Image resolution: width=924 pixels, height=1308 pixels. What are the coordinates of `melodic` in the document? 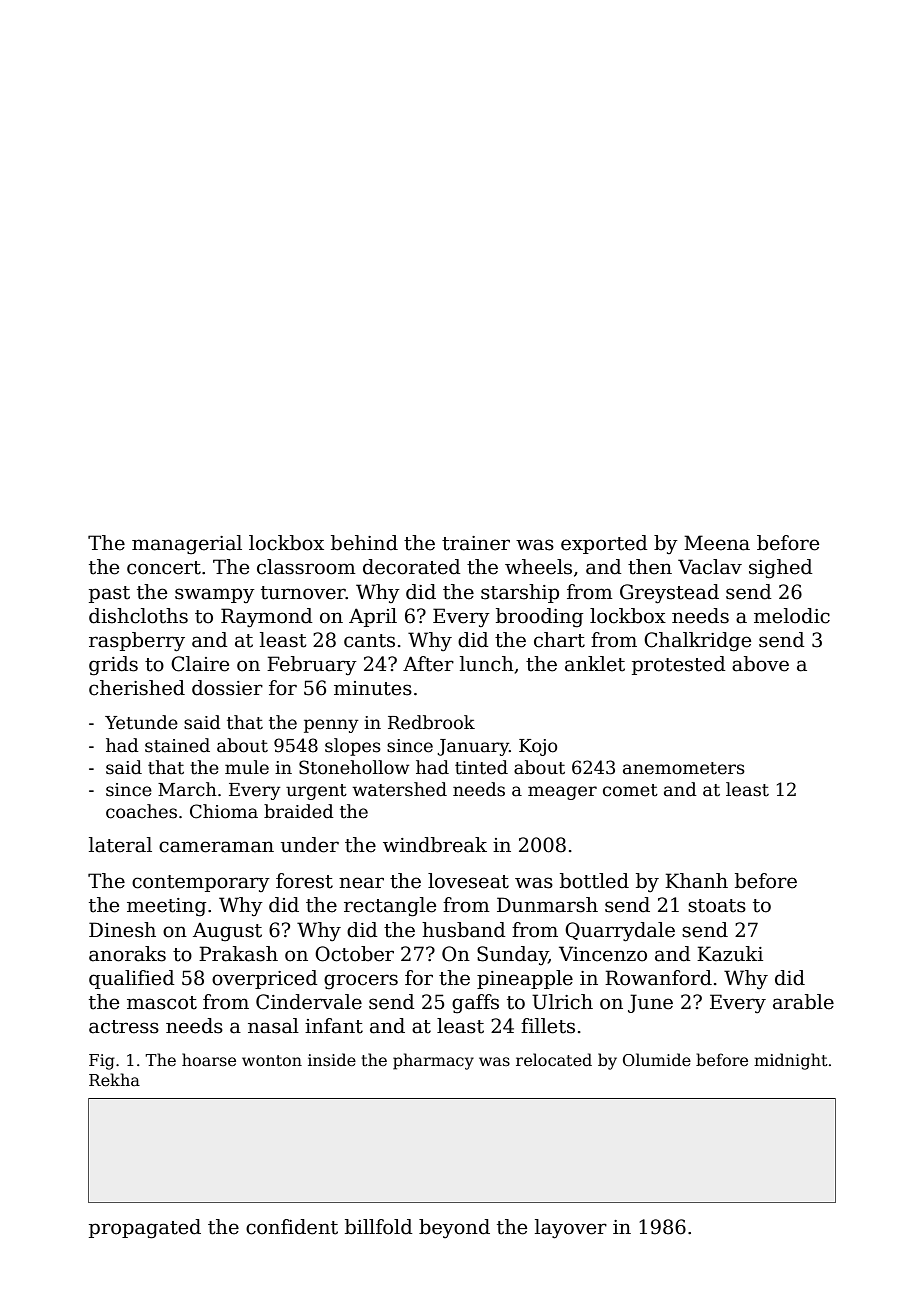 It's located at (792, 616).
